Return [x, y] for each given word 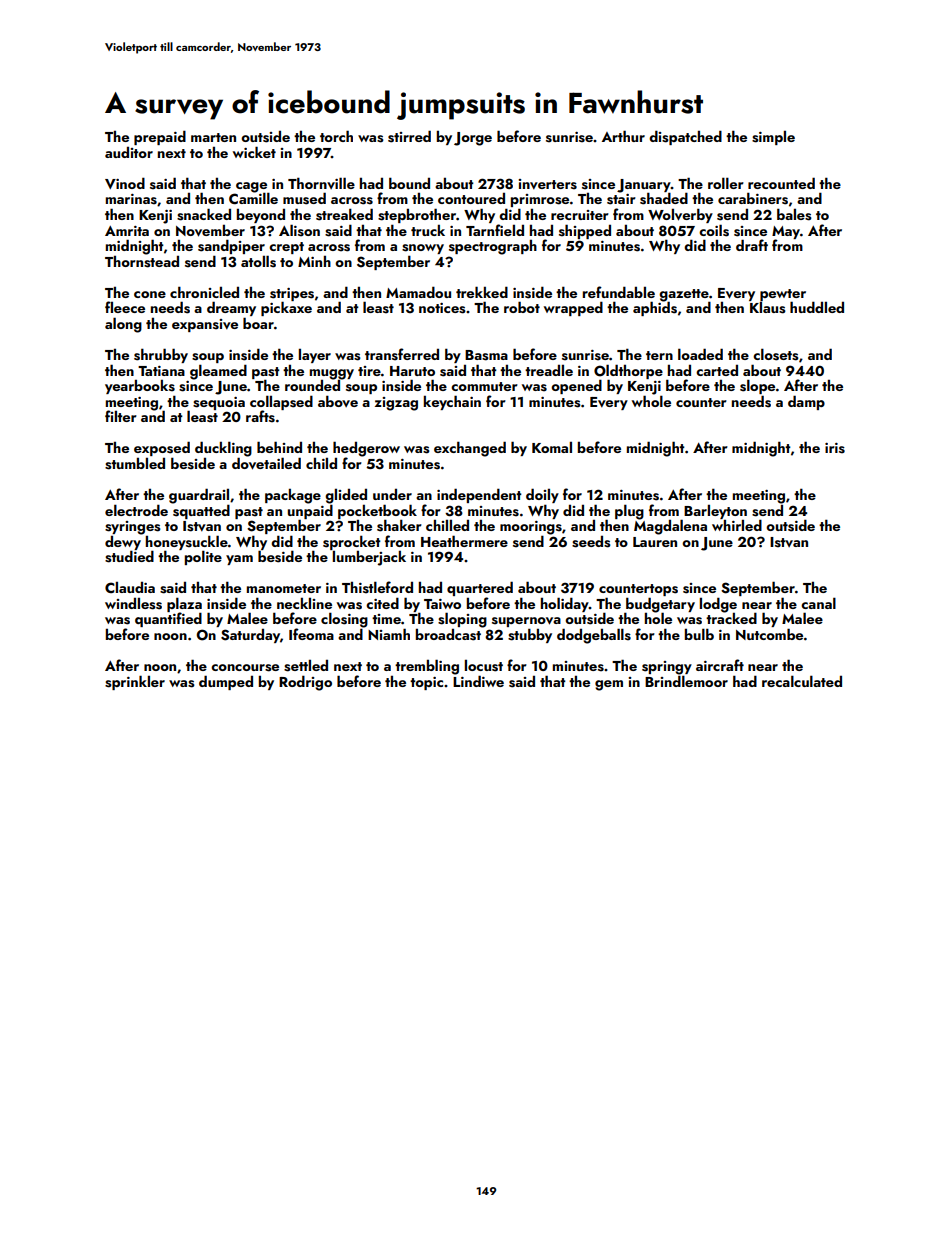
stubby [530, 635]
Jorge [473, 139]
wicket [254, 152]
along [123, 325]
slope [757, 386]
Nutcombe [769, 634]
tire [369, 371]
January [644, 186]
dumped [226, 682]
